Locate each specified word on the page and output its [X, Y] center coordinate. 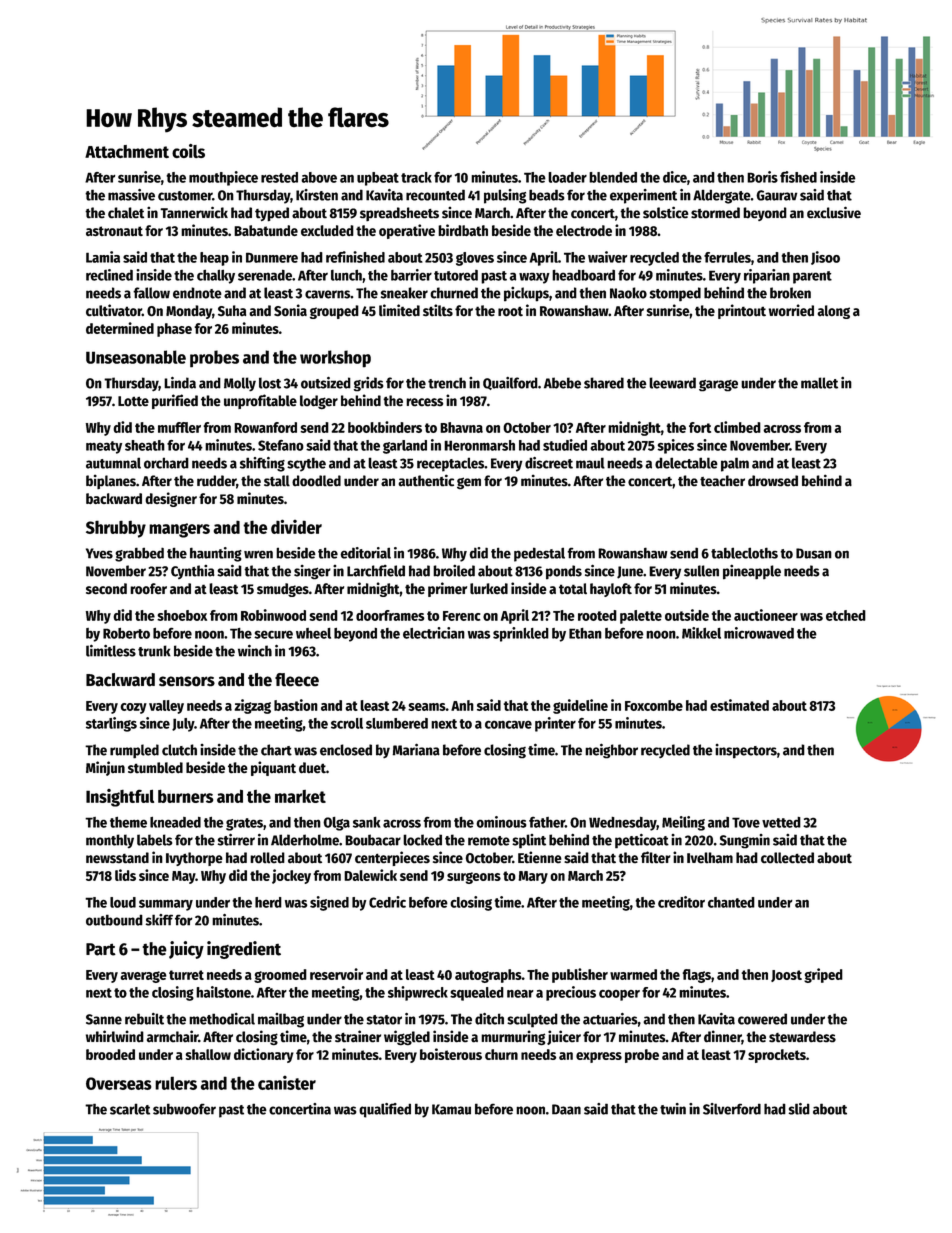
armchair [172, 1036]
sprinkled [521, 634]
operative [407, 231]
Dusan [814, 553]
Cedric [387, 902]
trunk [154, 651]
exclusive [834, 212]
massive [131, 195]
